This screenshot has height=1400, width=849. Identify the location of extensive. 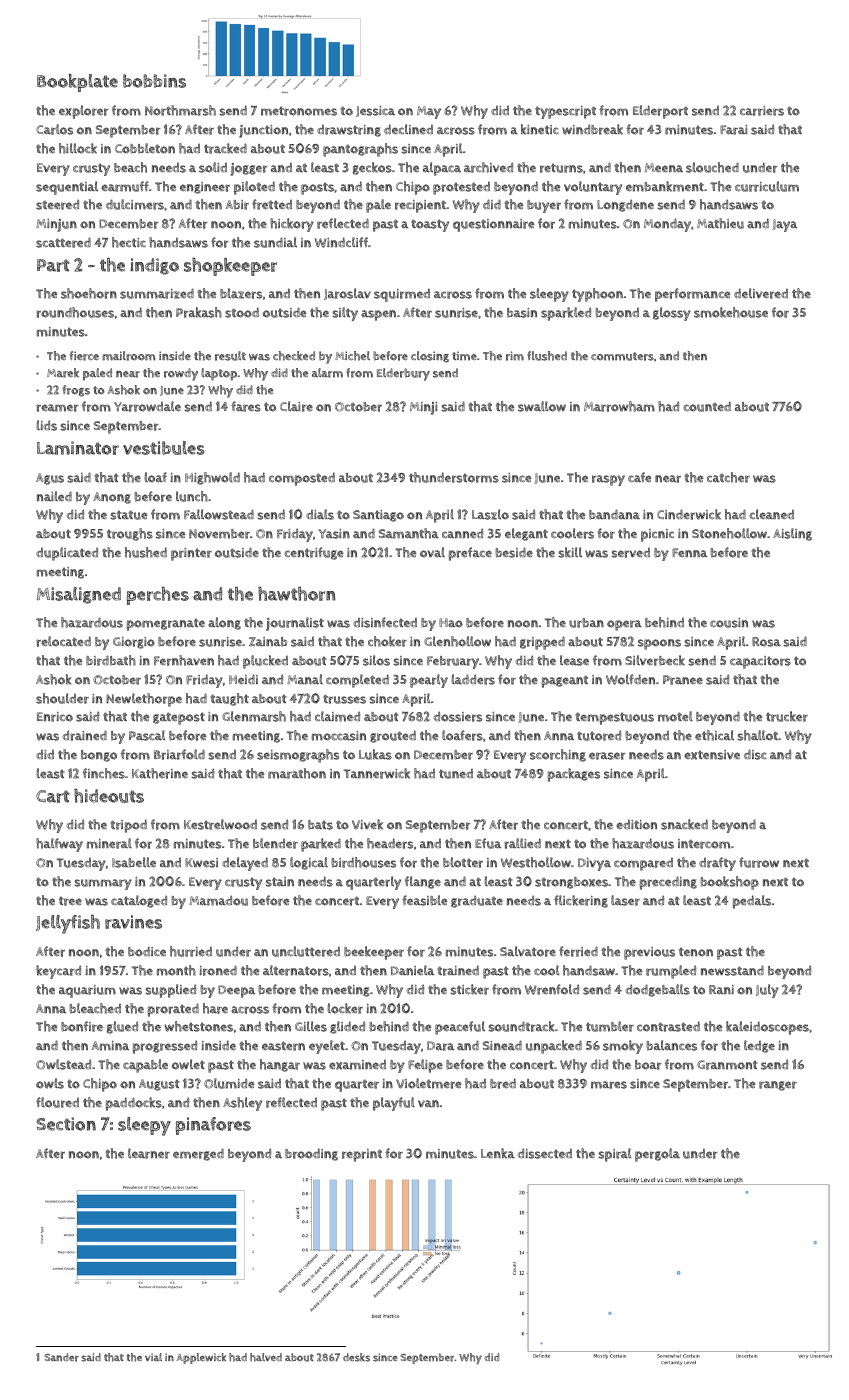
(712, 755).
